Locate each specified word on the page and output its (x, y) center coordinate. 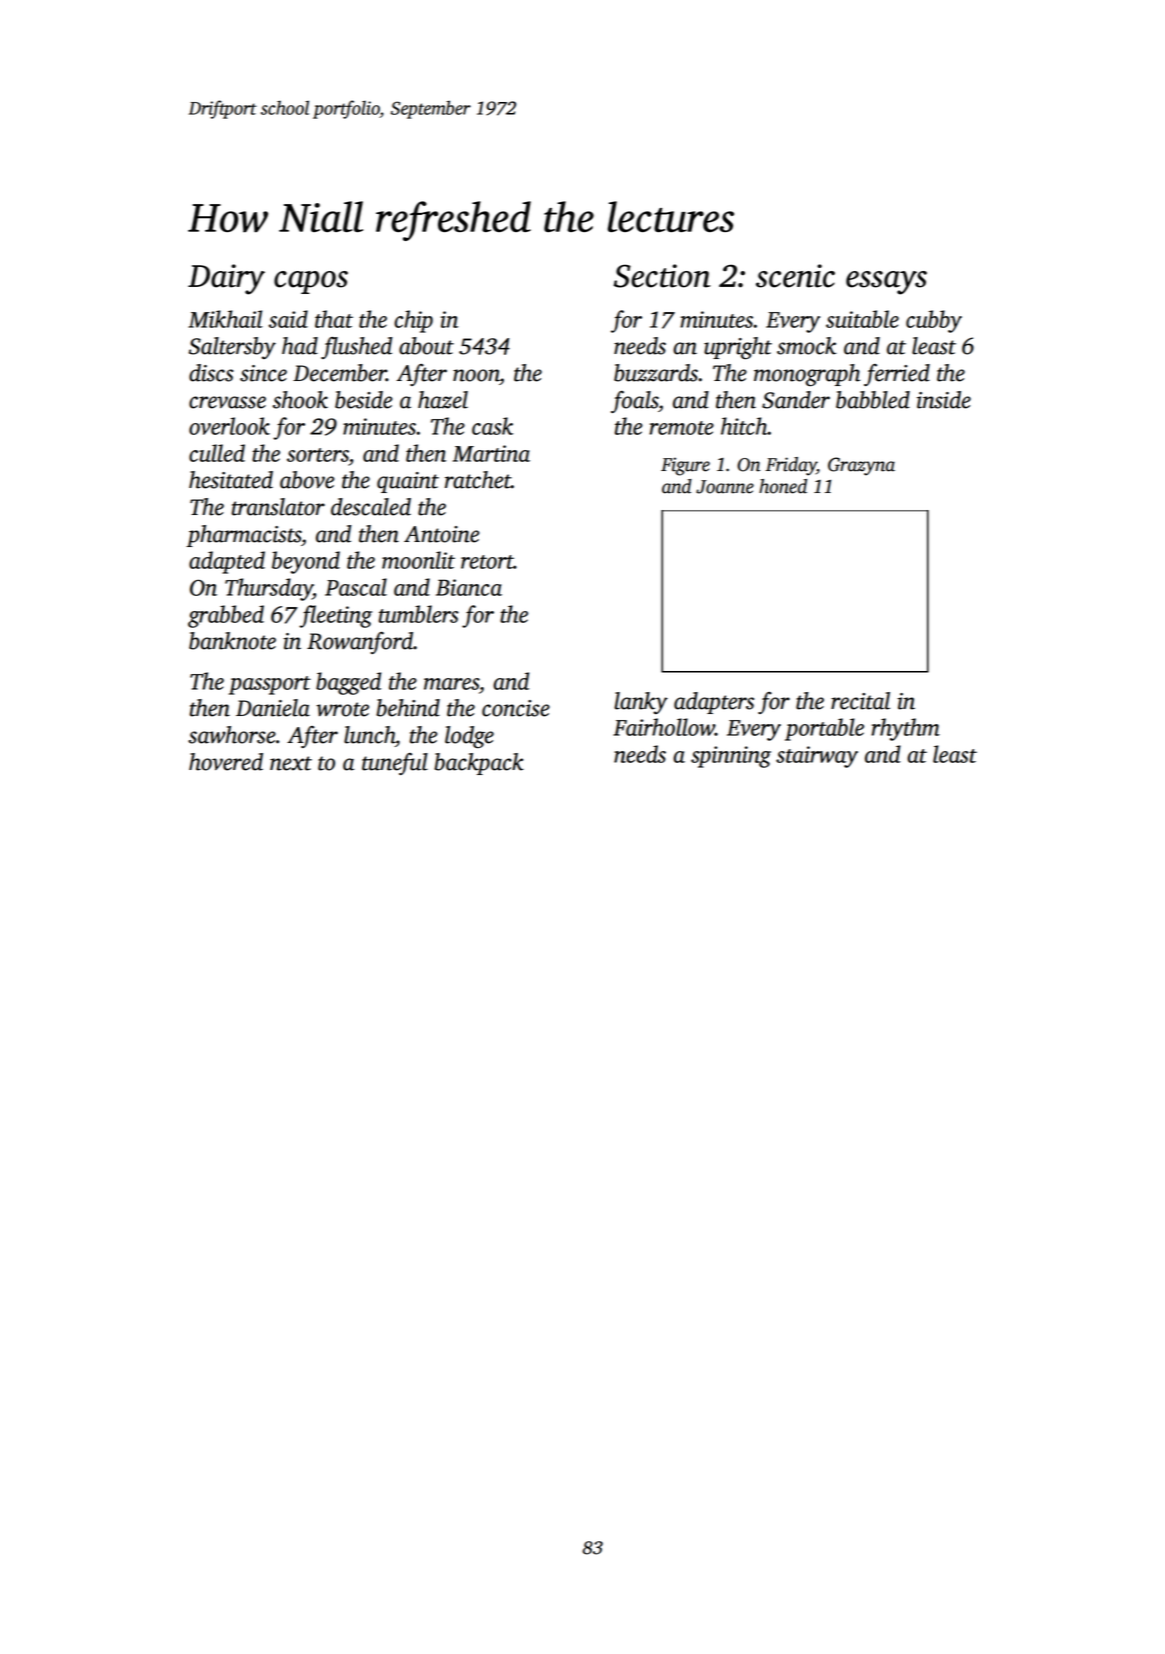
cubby (934, 321)
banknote (232, 641)
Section (662, 276)
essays (886, 283)
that (334, 319)
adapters (714, 703)
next (291, 763)
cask (492, 426)
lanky (641, 703)
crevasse (227, 402)
